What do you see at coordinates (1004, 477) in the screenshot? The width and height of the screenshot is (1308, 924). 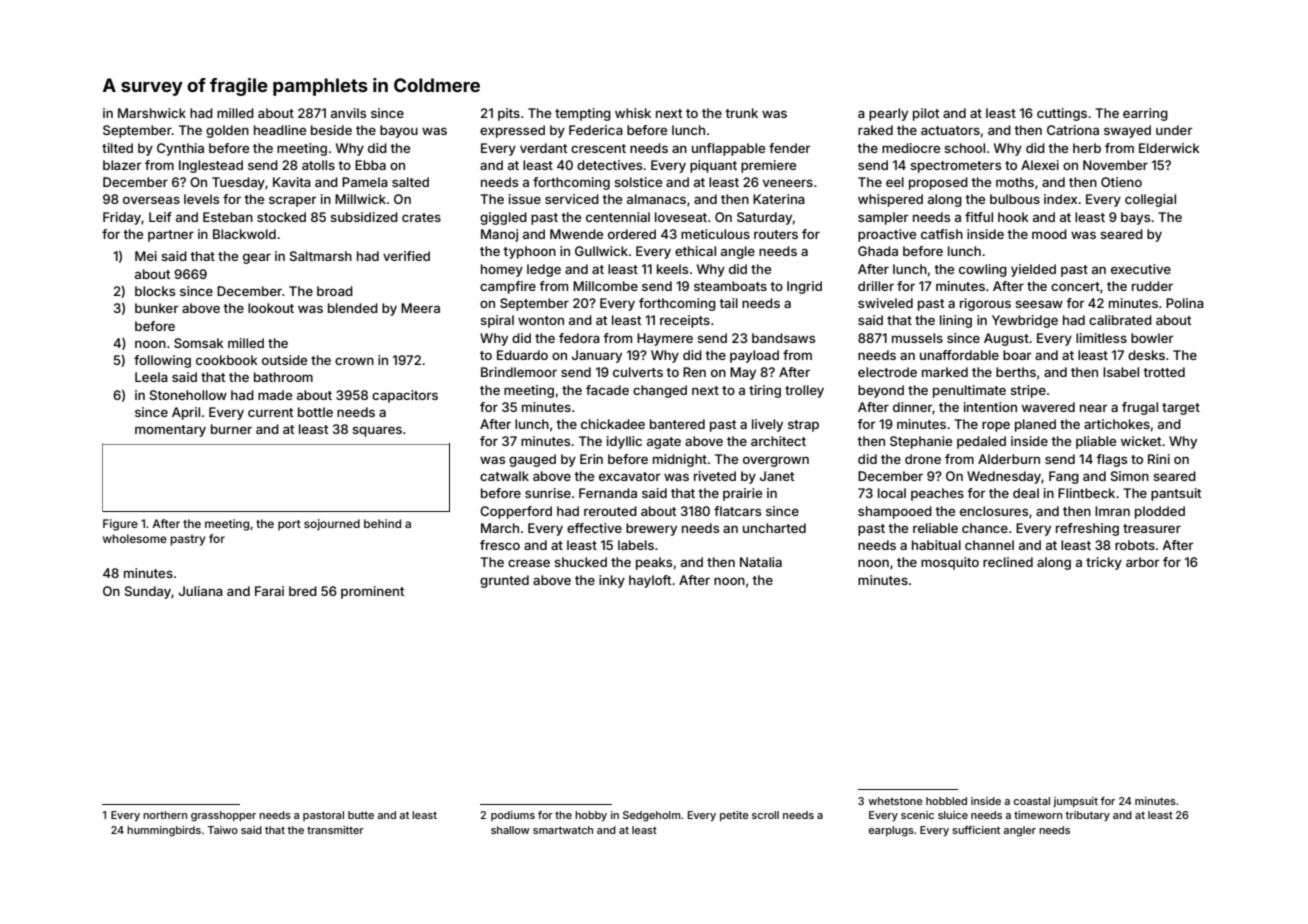 I see `Wednesday` at bounding box center [1004, 477].
